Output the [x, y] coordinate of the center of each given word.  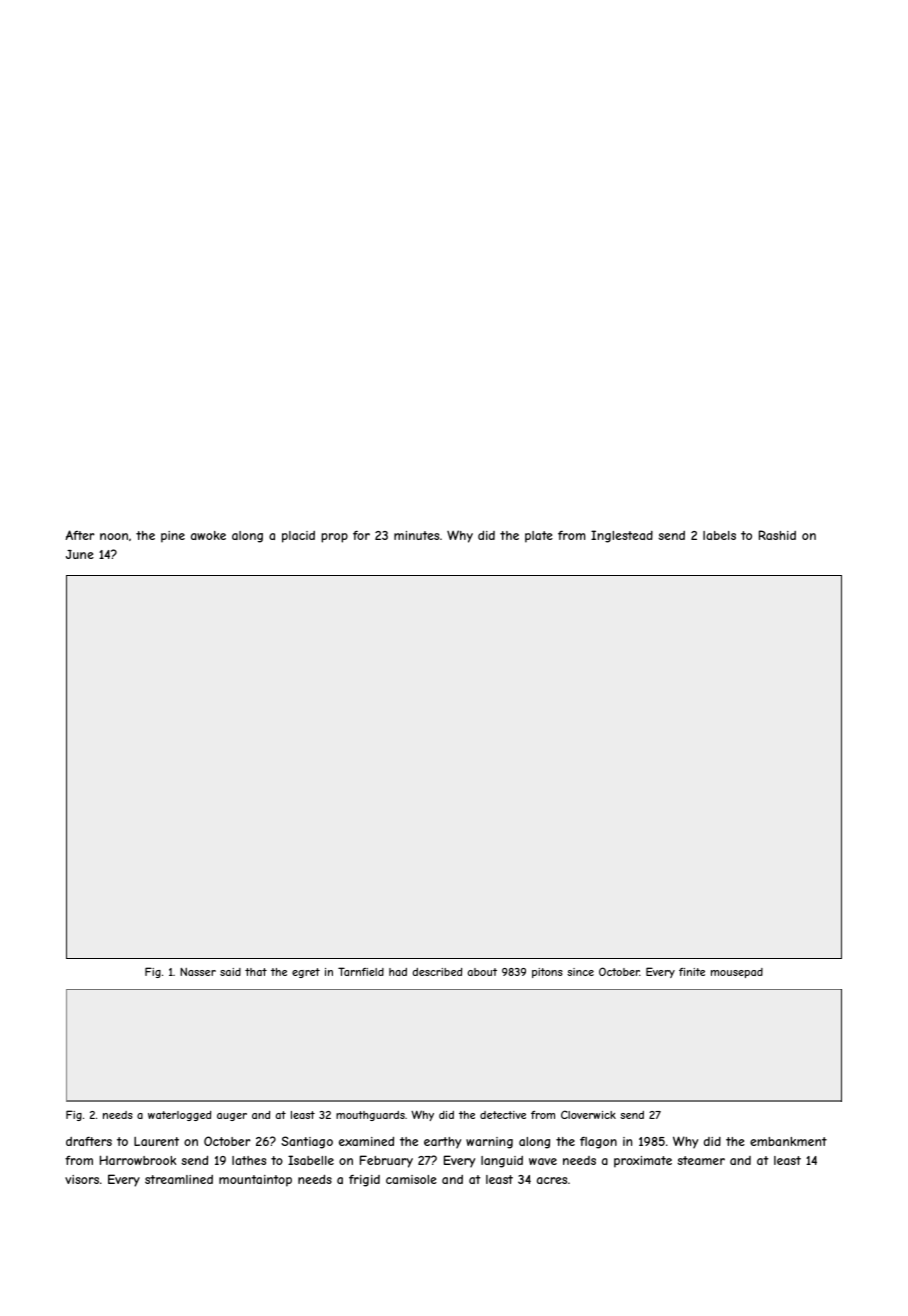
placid [298, 537]
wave [543, 1161]
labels [719, 535]
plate [539, 537]
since [580, 972]
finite [692, 972]
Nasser [198, 972]
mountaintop [255, 1181]
